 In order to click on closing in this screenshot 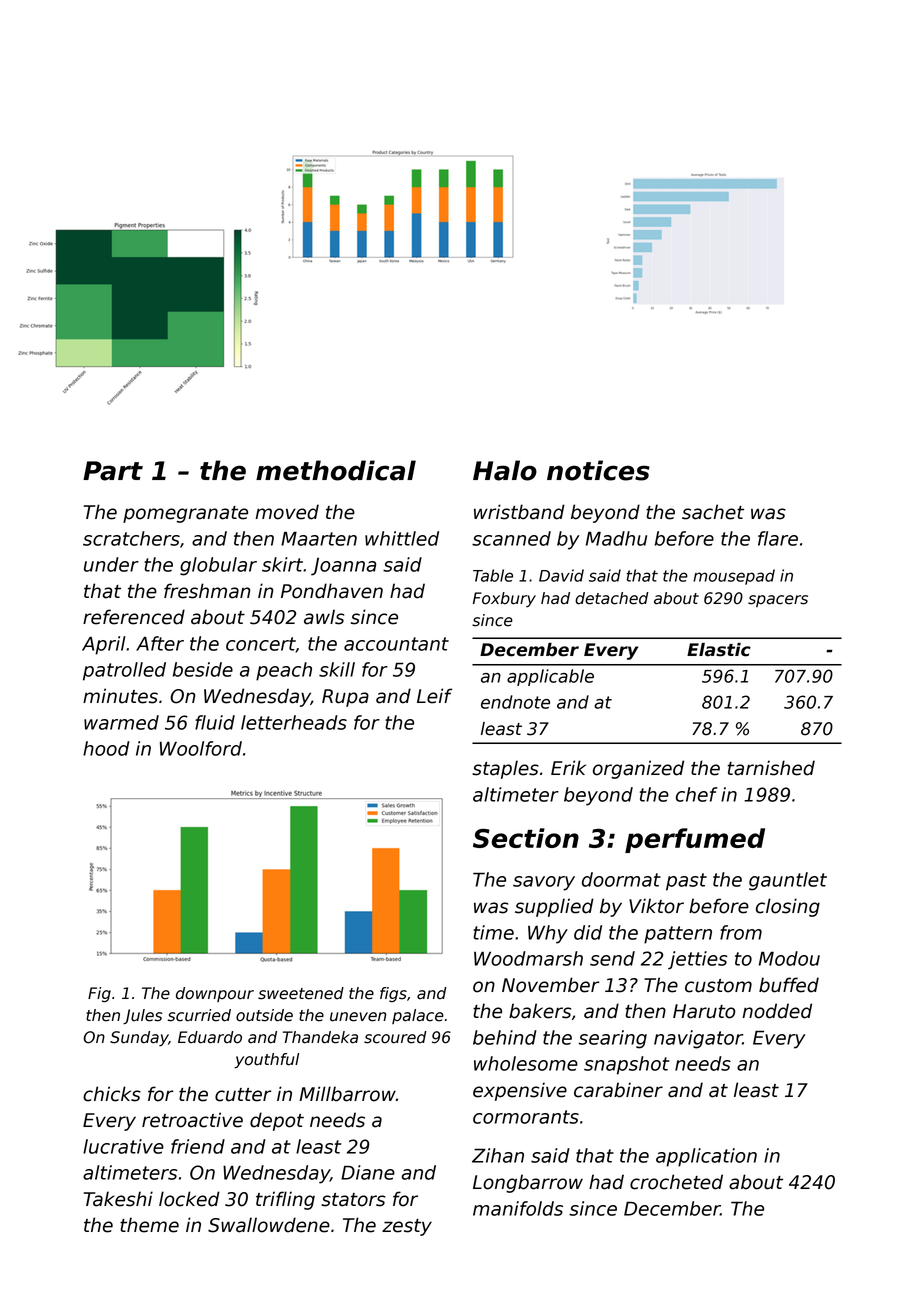, I will do `click(788, 907)`.
